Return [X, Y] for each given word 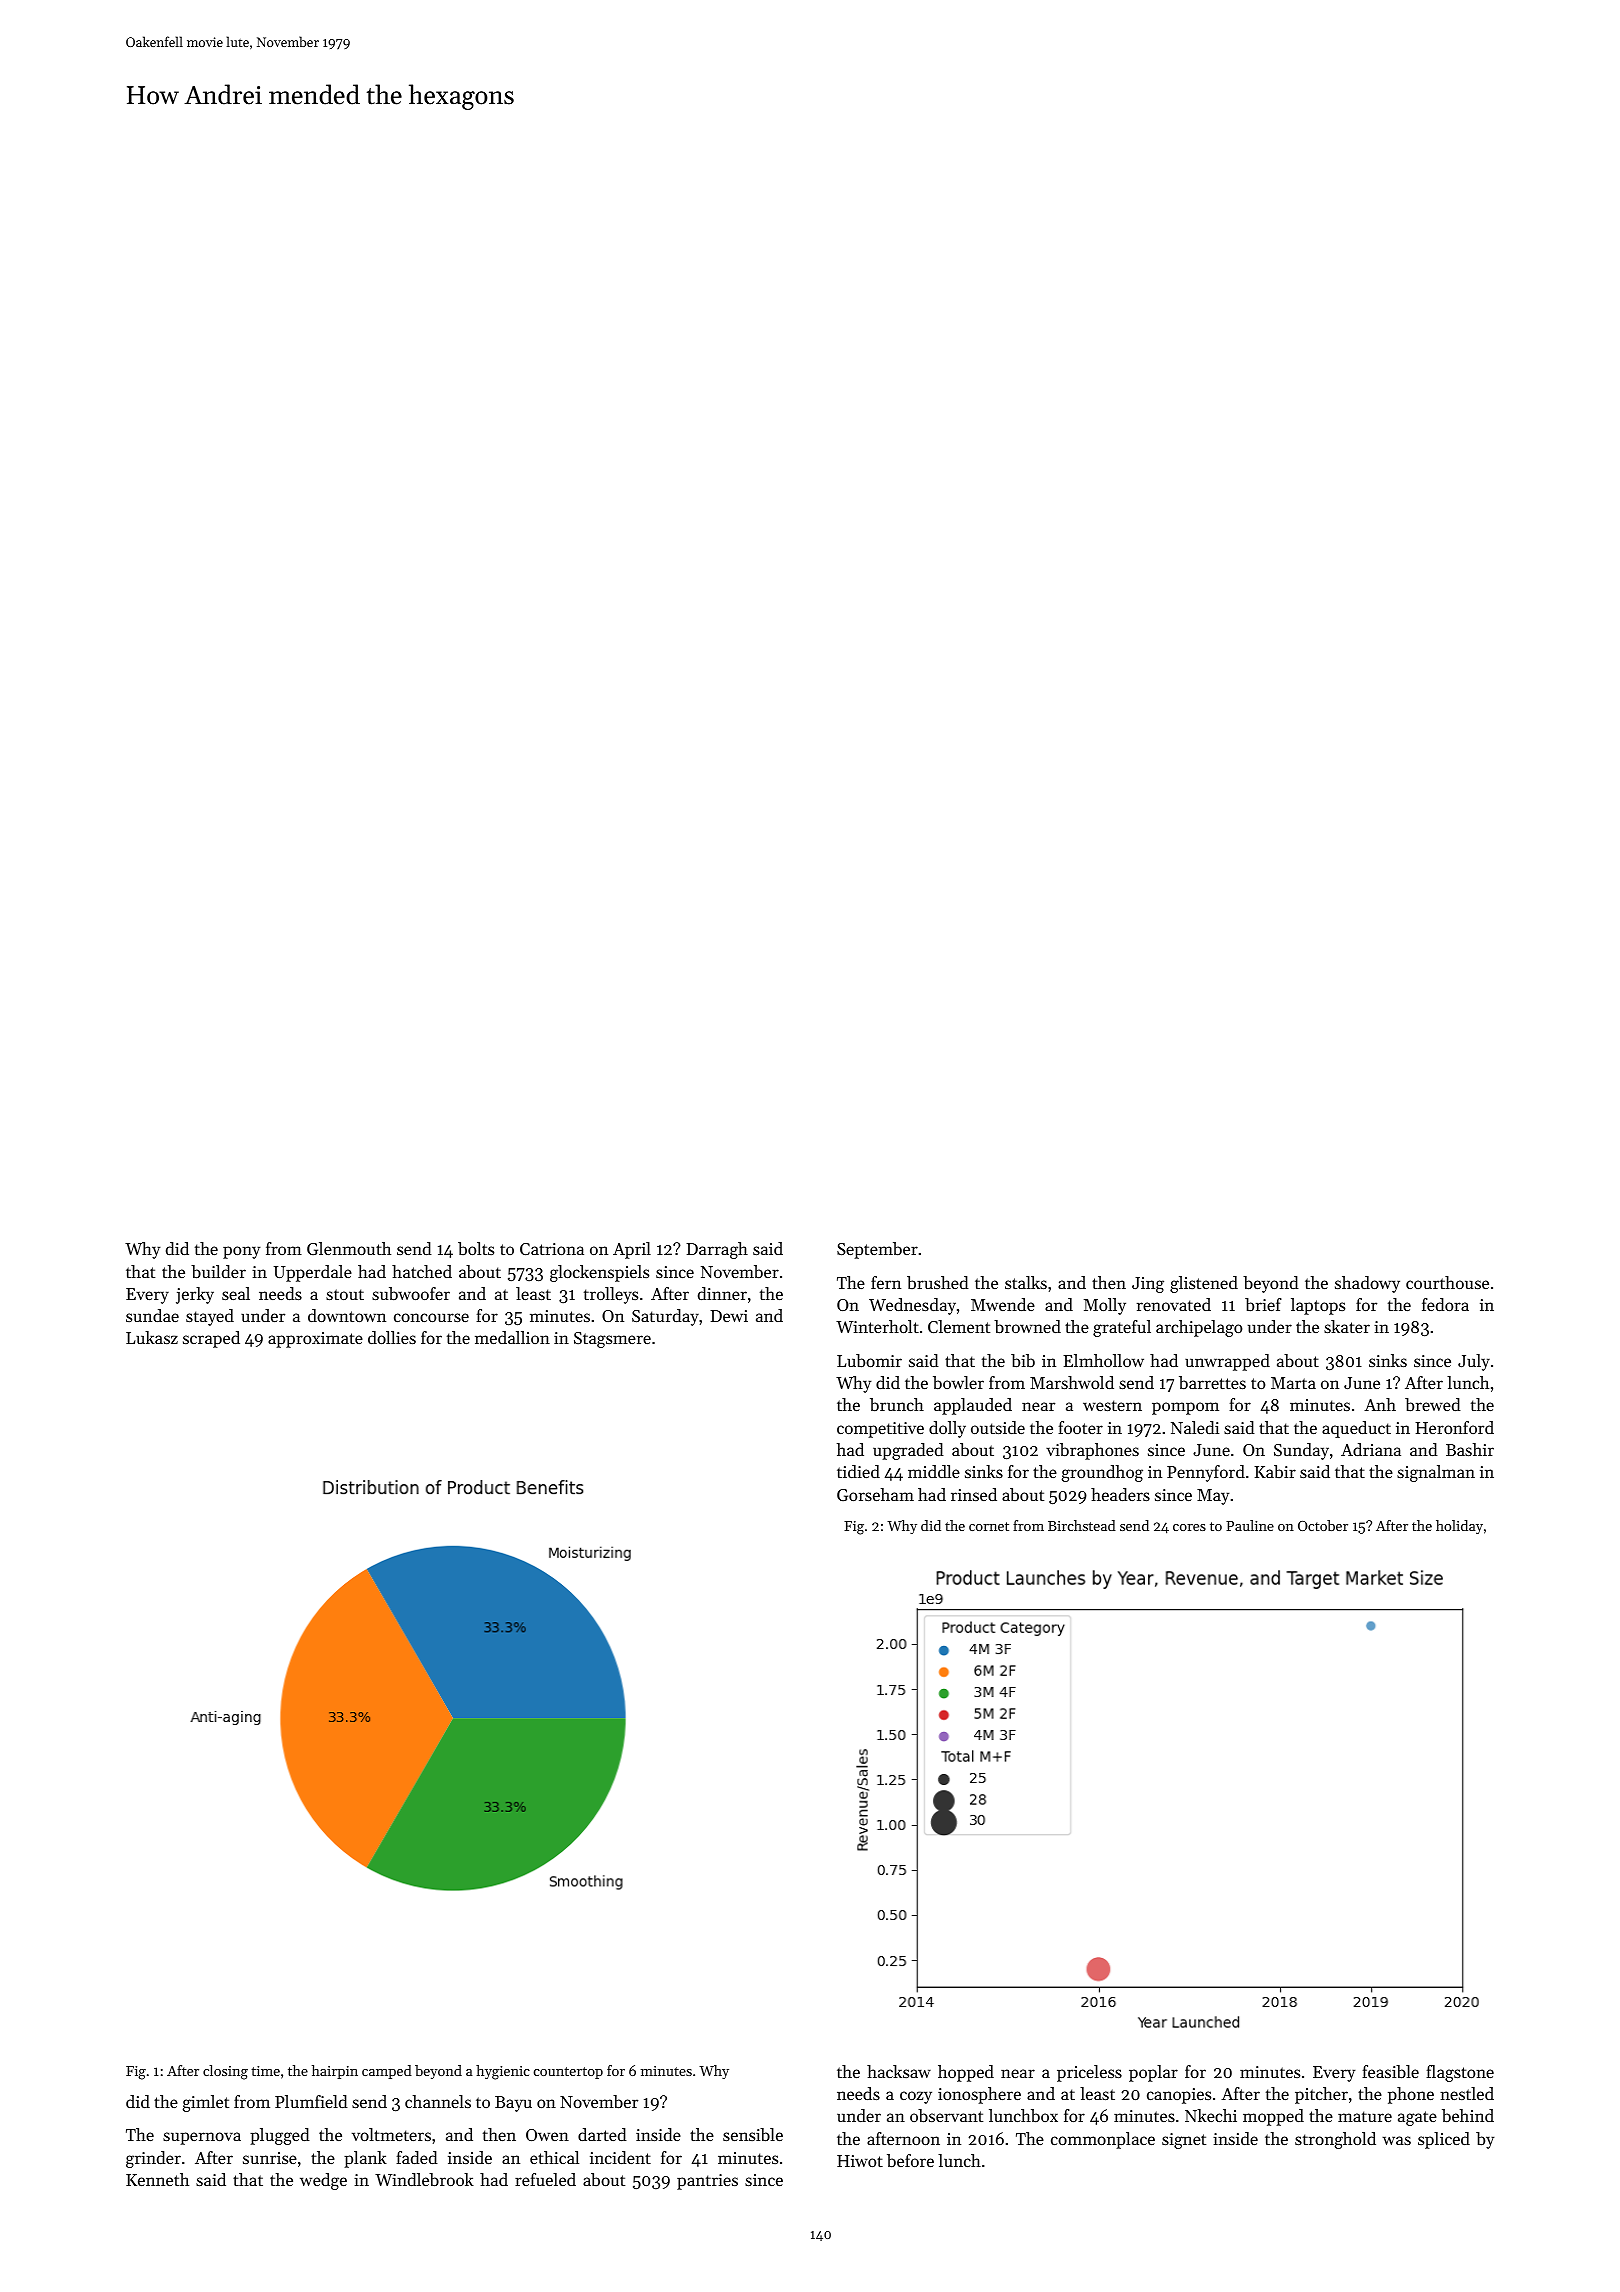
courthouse [1447, 1282]
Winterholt [877, 1326]
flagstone [1460, 2073]
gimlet [206, 2103]
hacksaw [899, 2071]
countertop [568, 2073]
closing [225, 2072]
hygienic [503, 2072]
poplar [1153, 2073]
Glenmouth [349, 1248]
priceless [1089, 2073]
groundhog [1102, 1473]
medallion [512, 1337]
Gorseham [875, 1494]
